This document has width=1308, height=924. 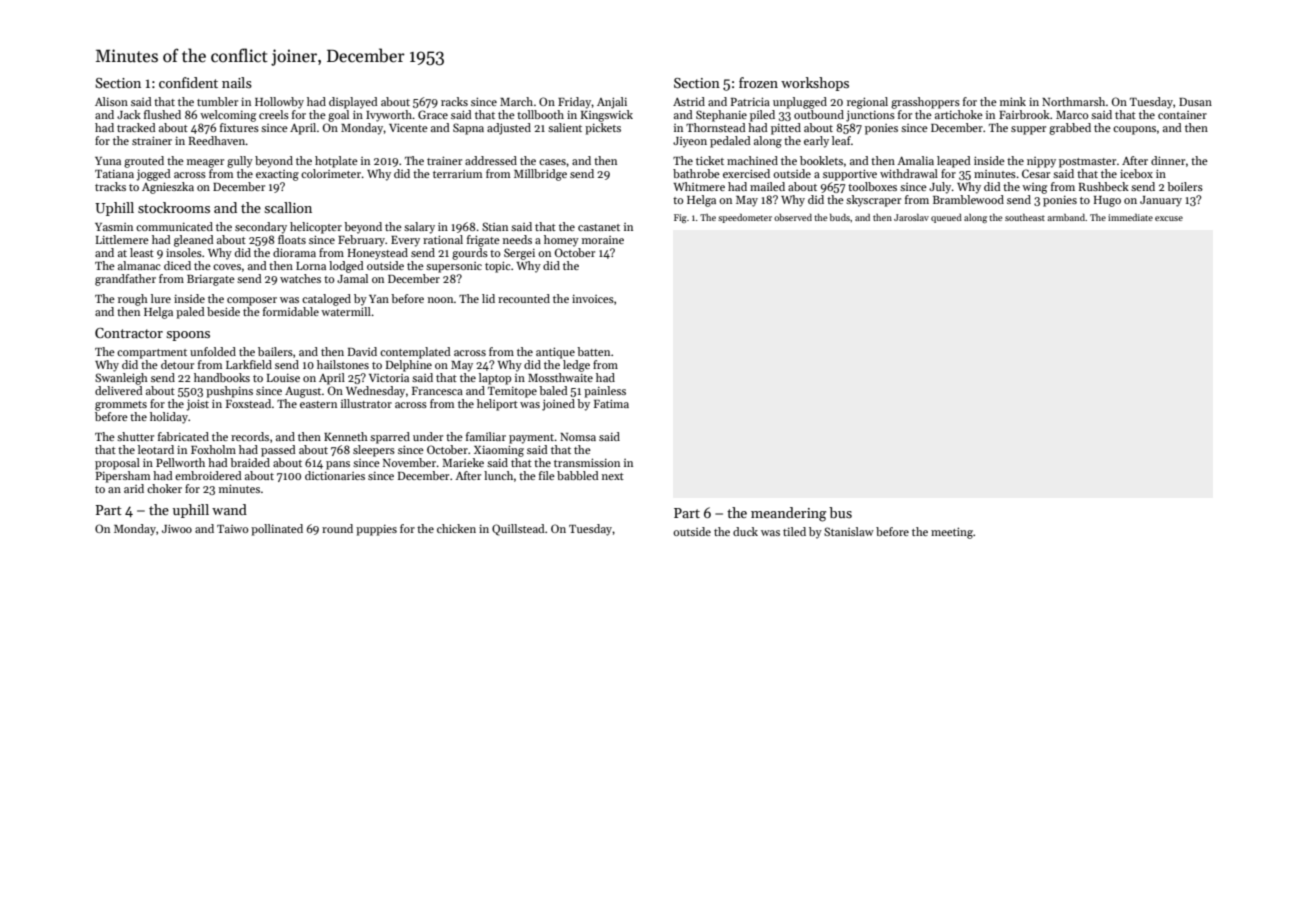 I want to click on puppies, so click(x=376, y=530).
